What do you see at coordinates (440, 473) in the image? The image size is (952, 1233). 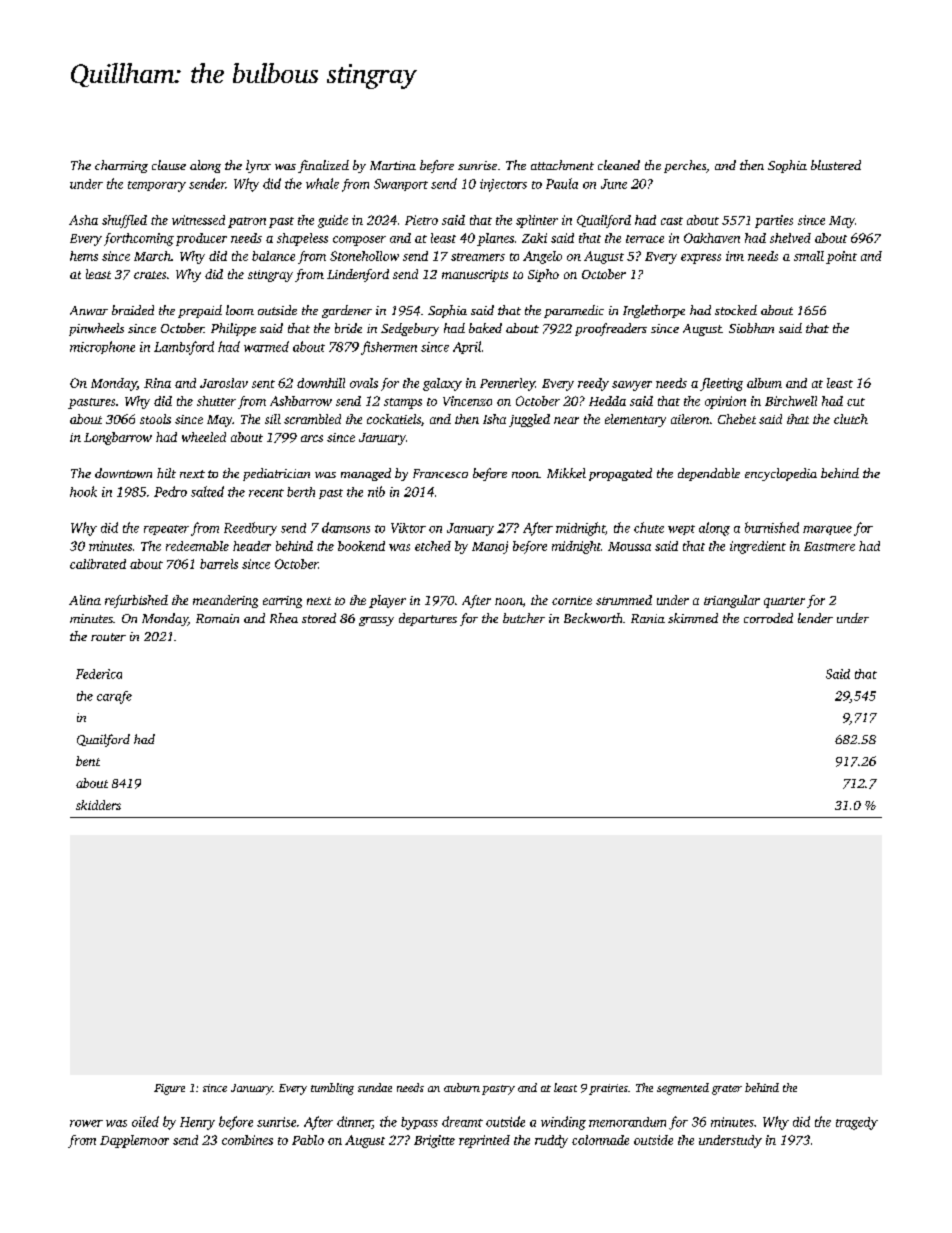 I see `Francesco` at bounding box center [440, 473].
